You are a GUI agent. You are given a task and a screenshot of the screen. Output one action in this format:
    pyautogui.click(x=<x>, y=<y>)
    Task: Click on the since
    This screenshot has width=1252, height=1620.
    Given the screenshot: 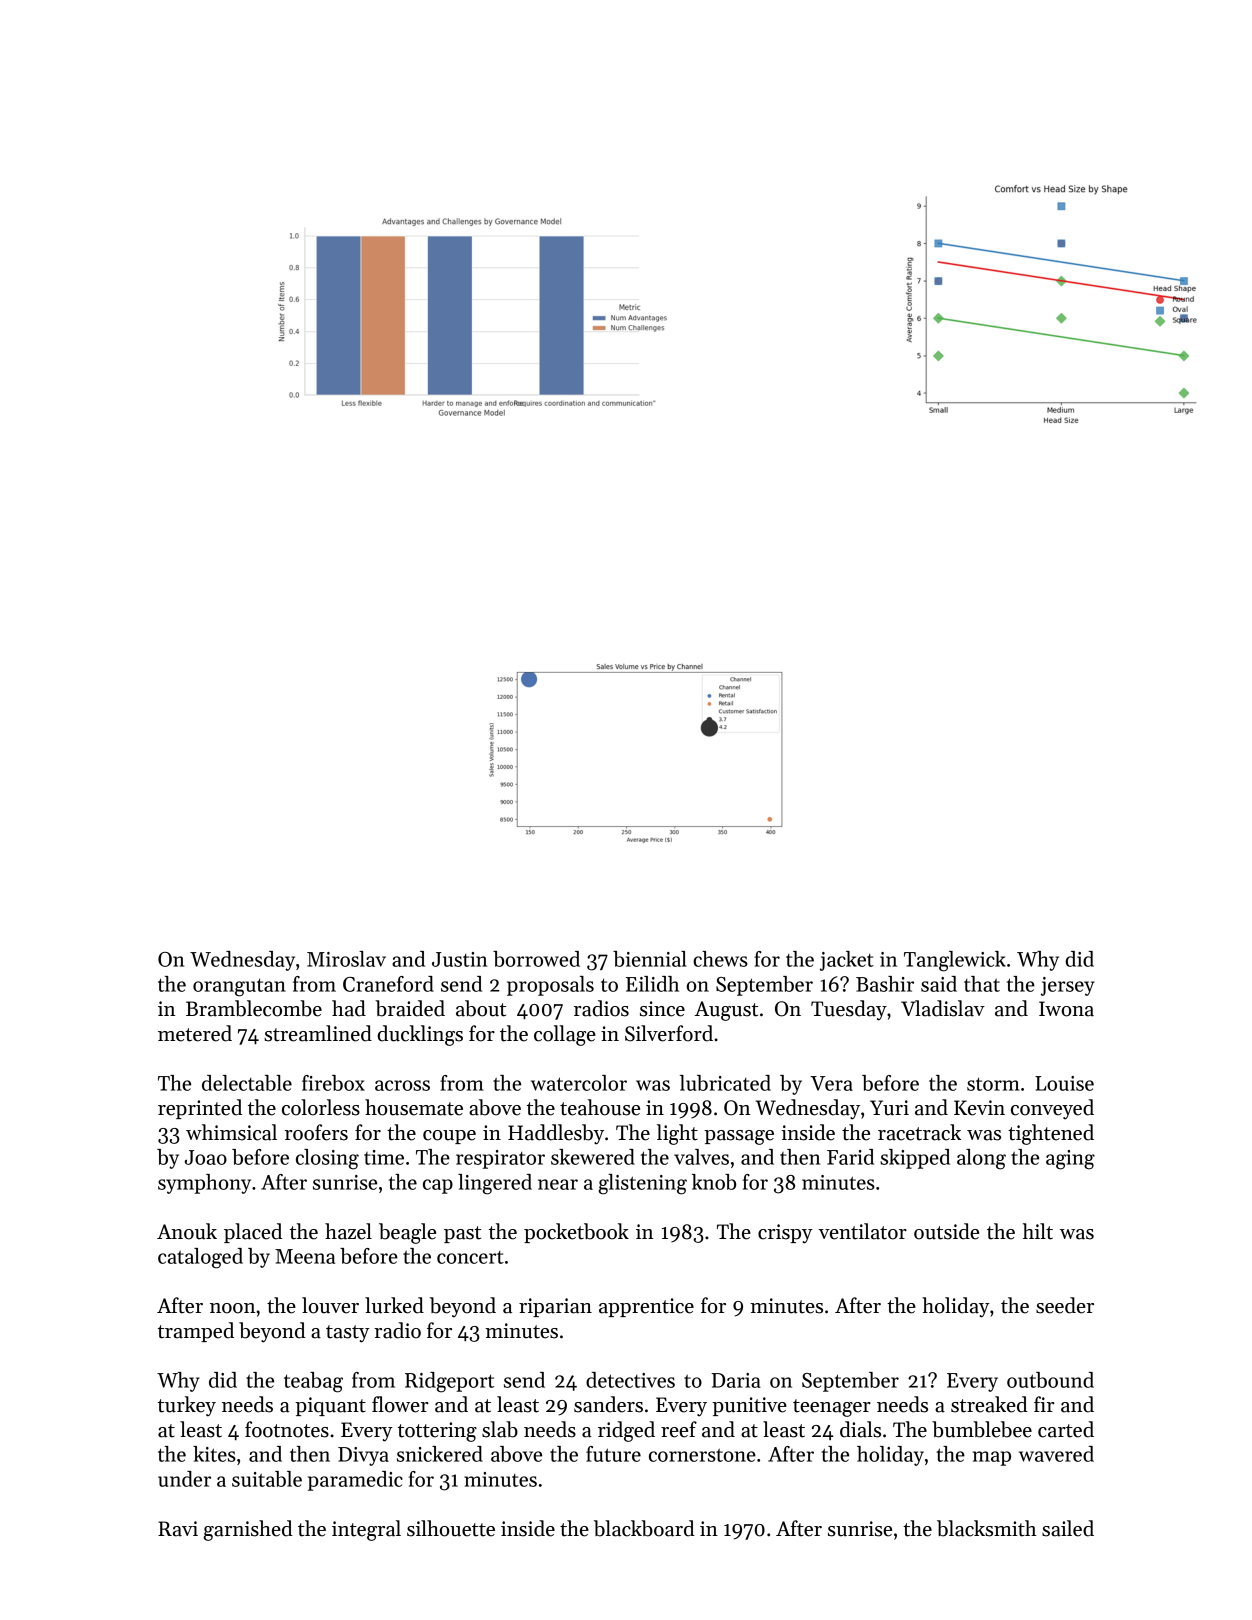 What is the action you would take?
    pyautogui.click(x=662, y=1009)
